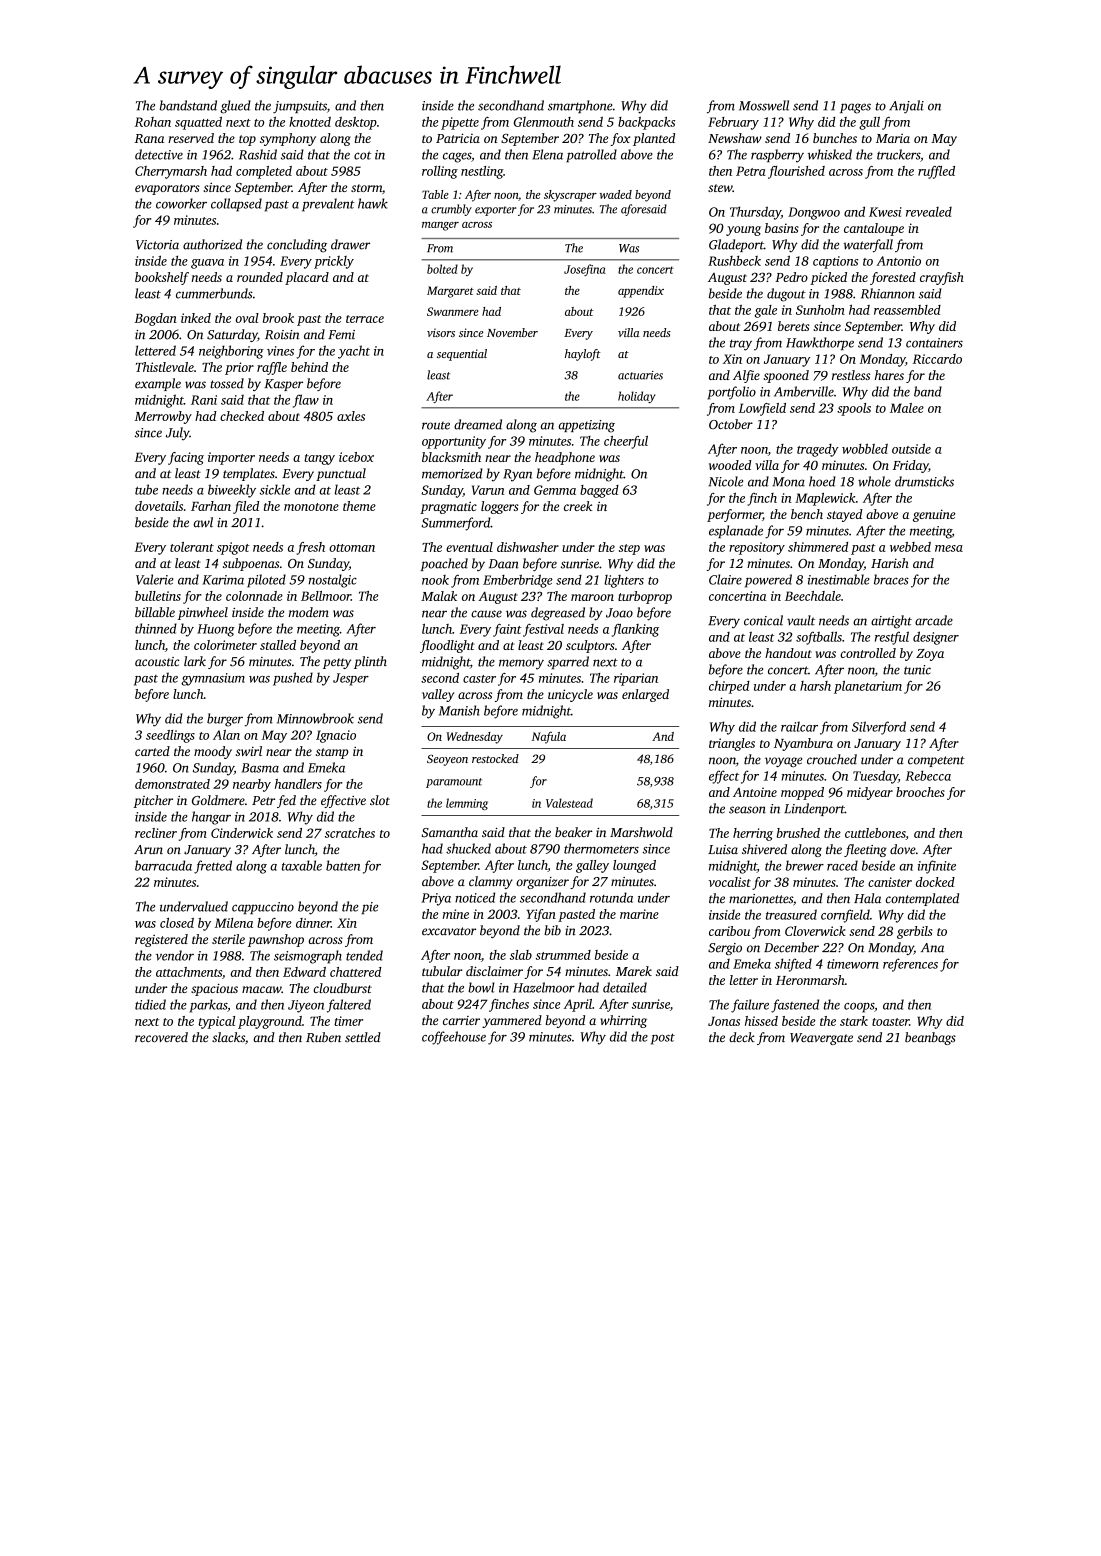  Describe the element at coordinates (580, 106) in the page. I see `smartphone` at that location.
